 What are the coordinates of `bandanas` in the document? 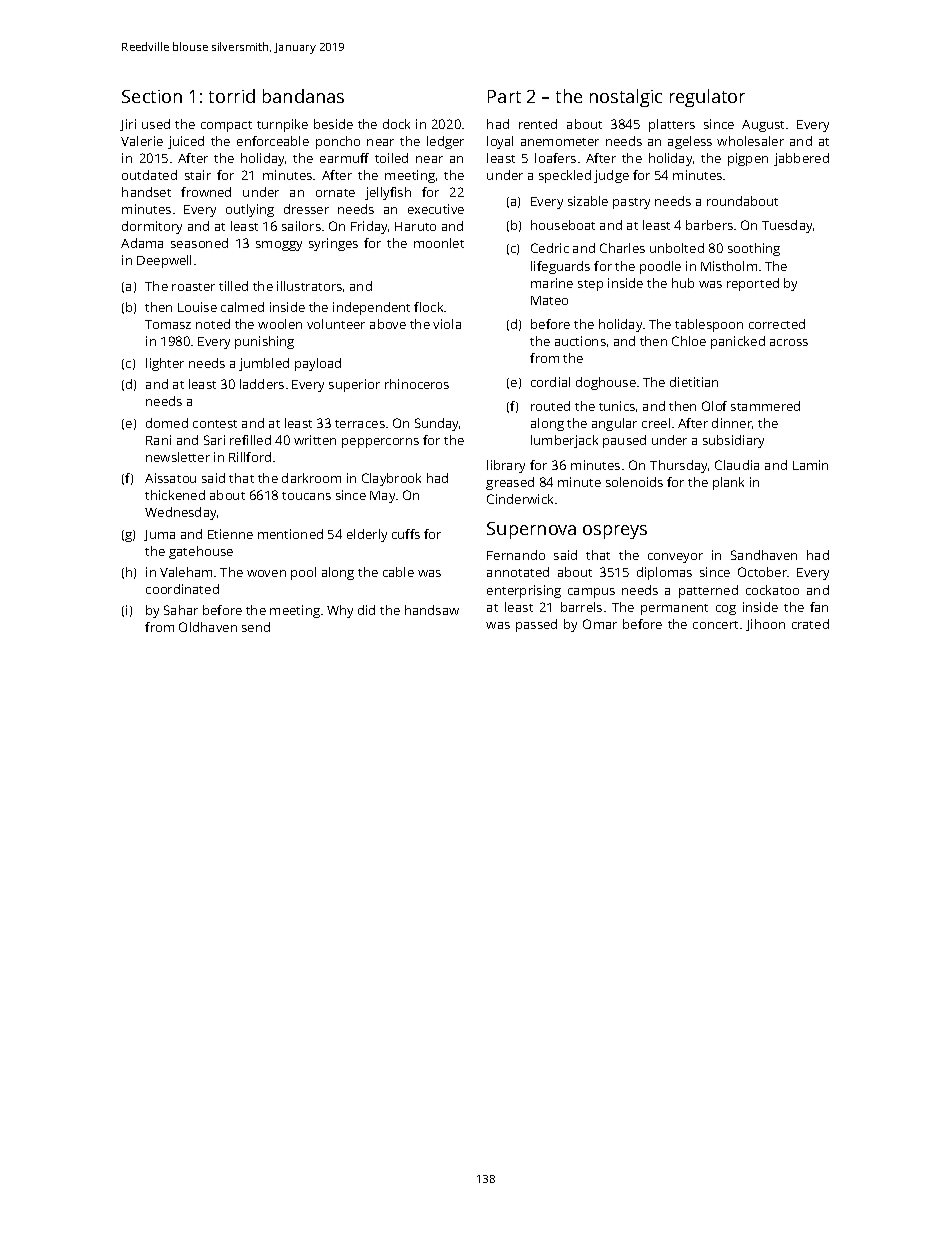 It's located at (303, 96).
